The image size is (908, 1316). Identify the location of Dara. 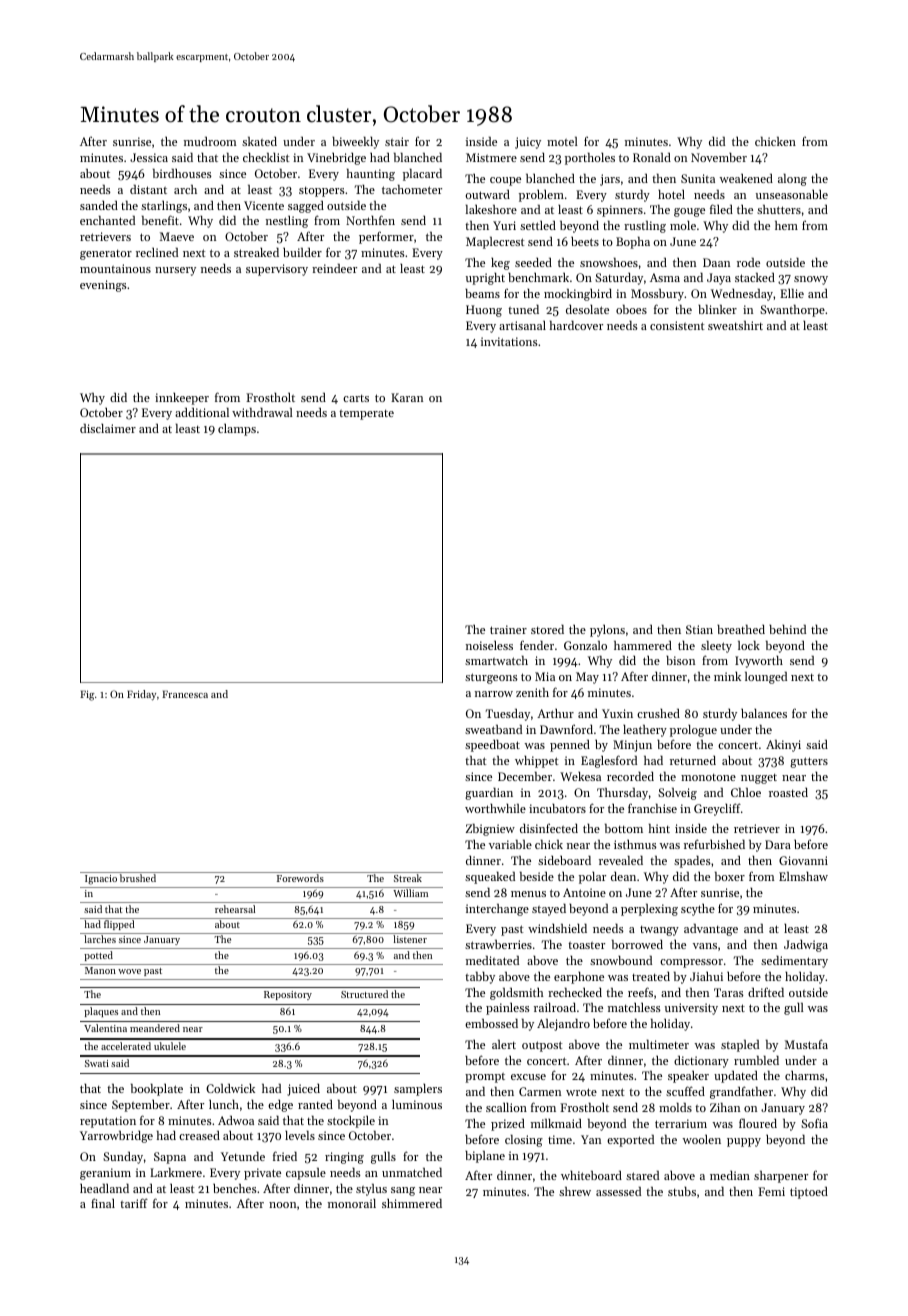
(778, 844).
